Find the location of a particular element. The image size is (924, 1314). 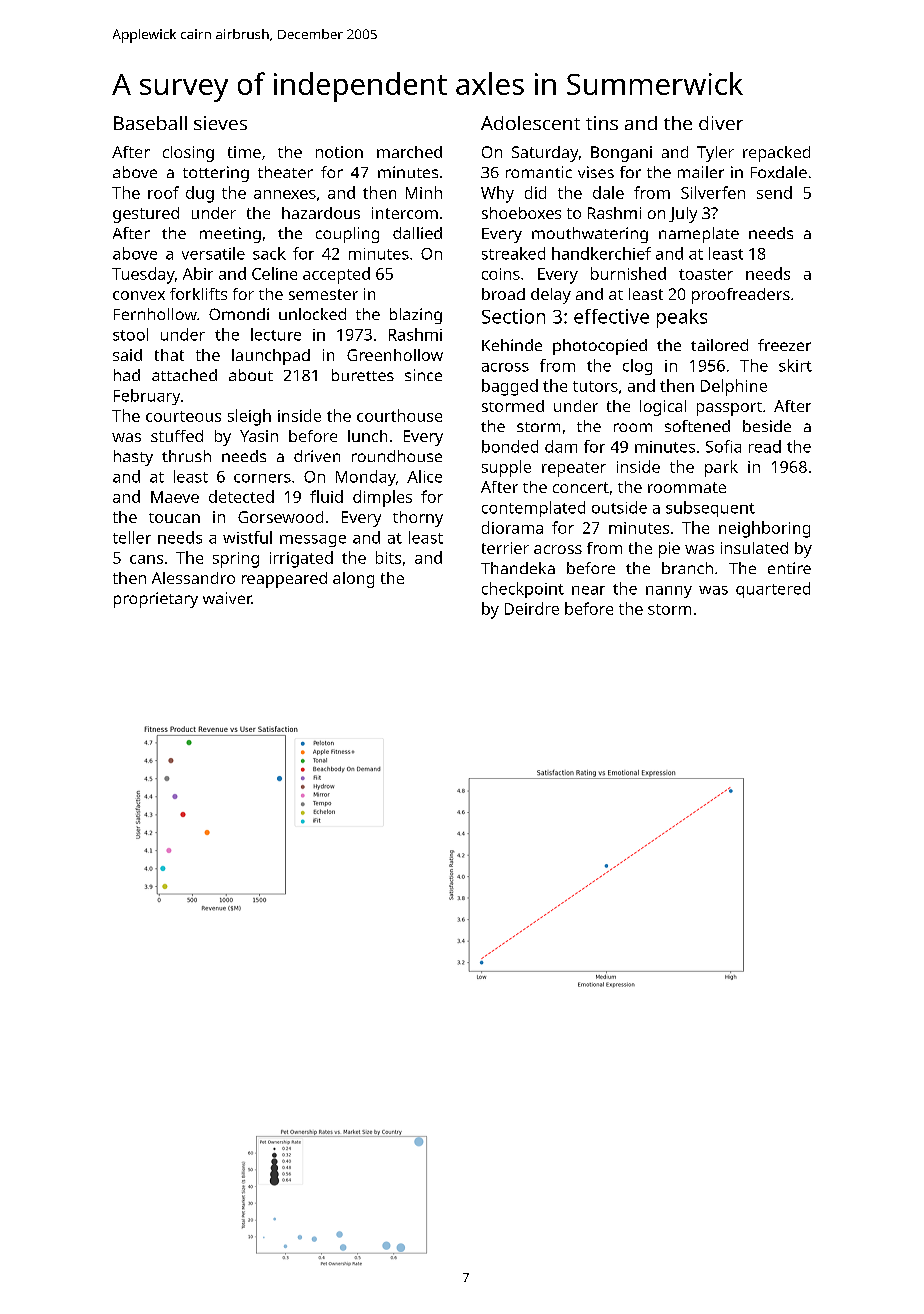

Baseball is located at coordinates (150, 123).
